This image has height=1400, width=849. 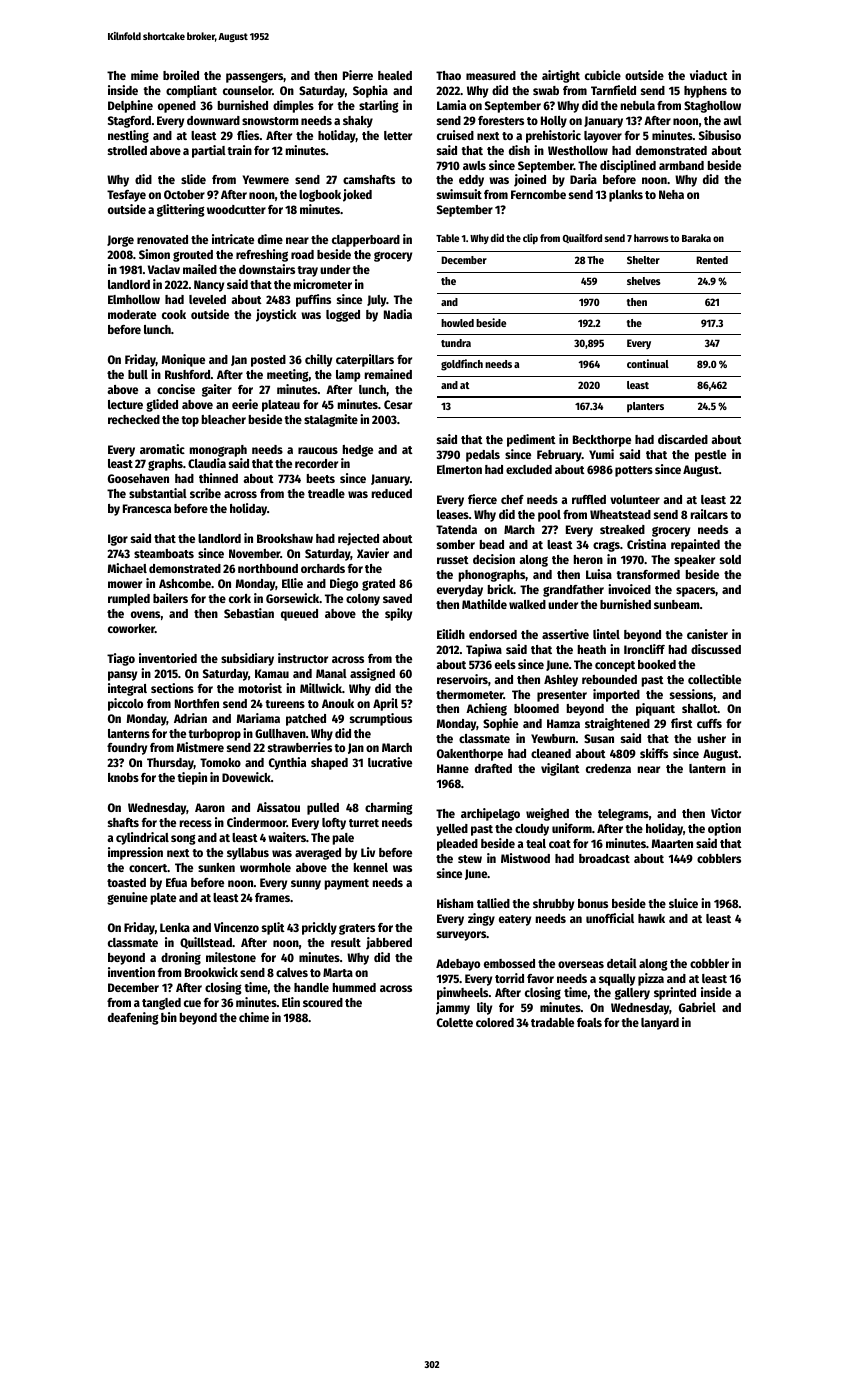 I want to click on healed, so click(x=395, y=75).
